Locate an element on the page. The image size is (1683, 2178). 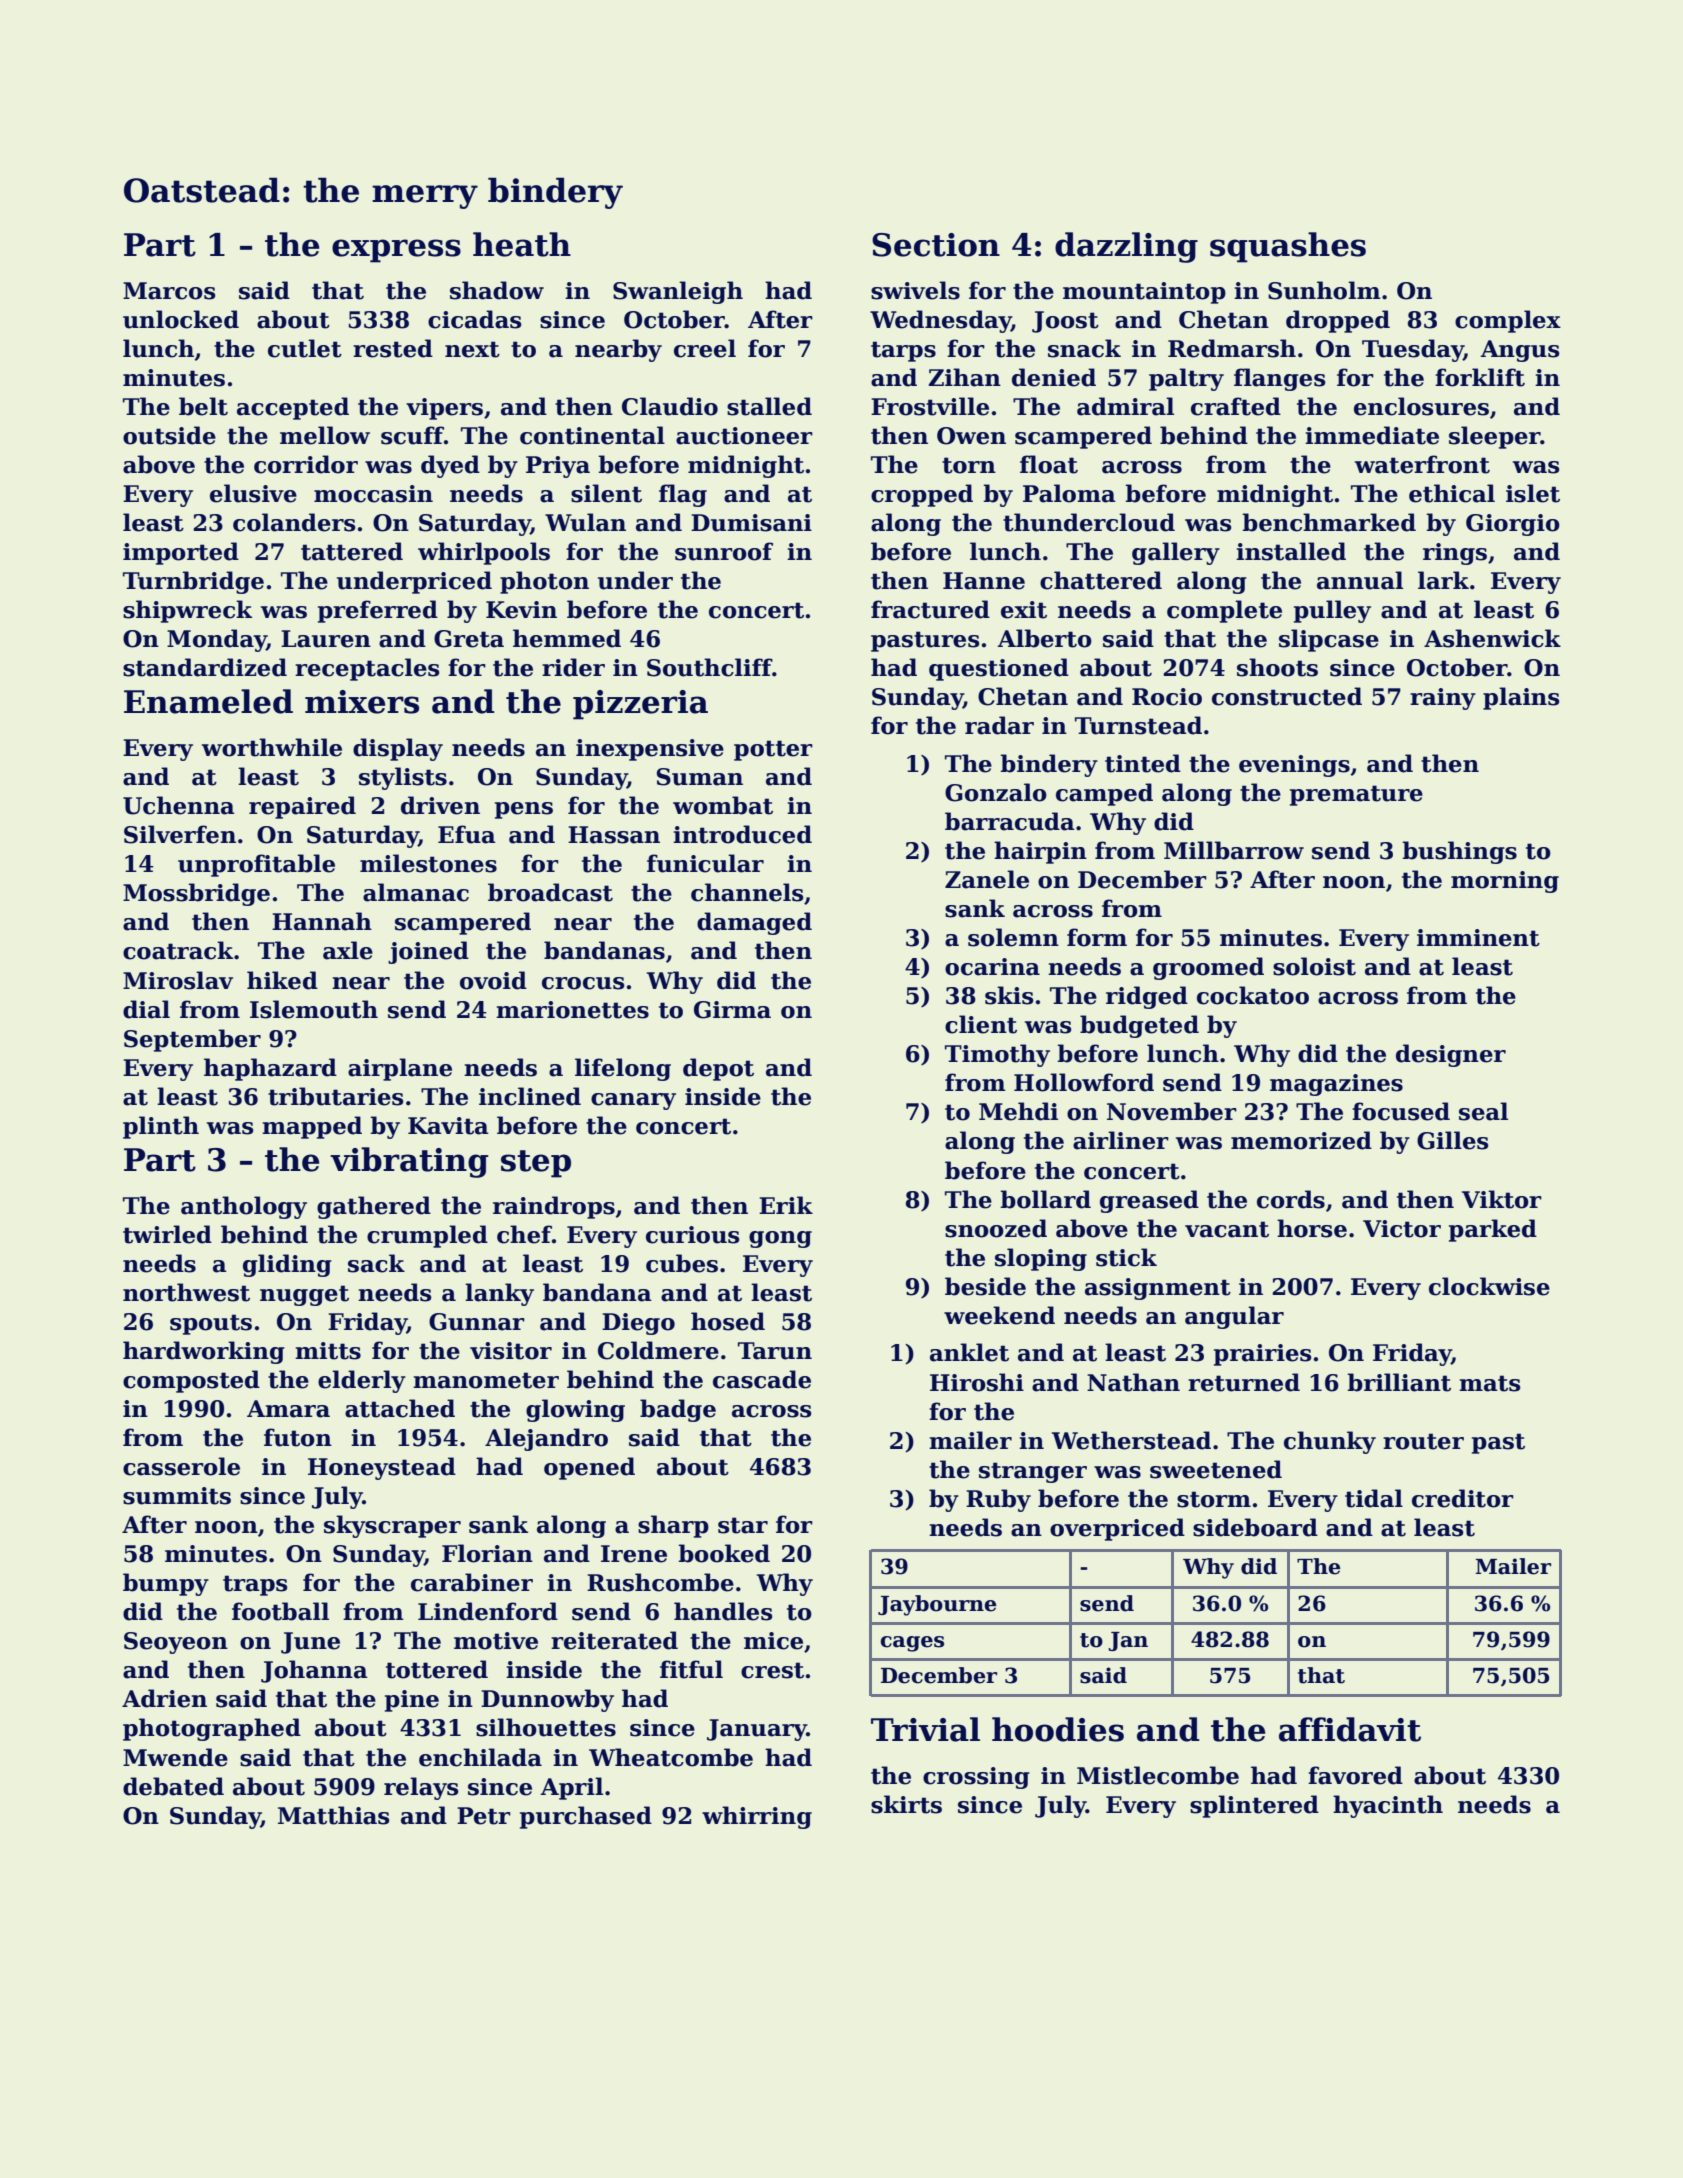
plinth is located at coordinates (161, 1127).
